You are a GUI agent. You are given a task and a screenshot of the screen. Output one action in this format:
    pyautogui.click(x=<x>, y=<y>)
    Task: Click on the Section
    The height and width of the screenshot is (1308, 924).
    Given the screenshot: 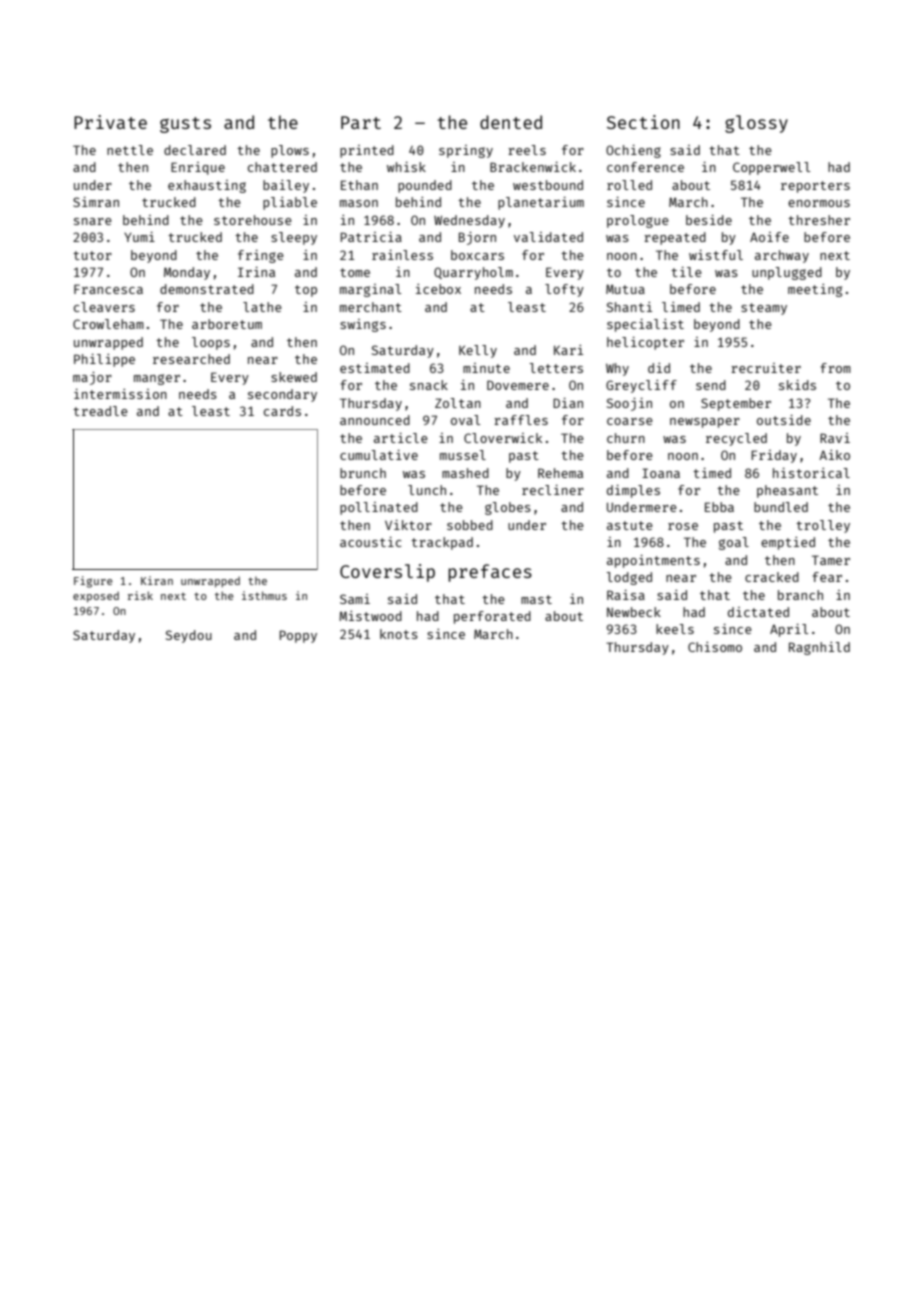 What is the action you would take?
    pyautogui.click(x=643, y=122)
